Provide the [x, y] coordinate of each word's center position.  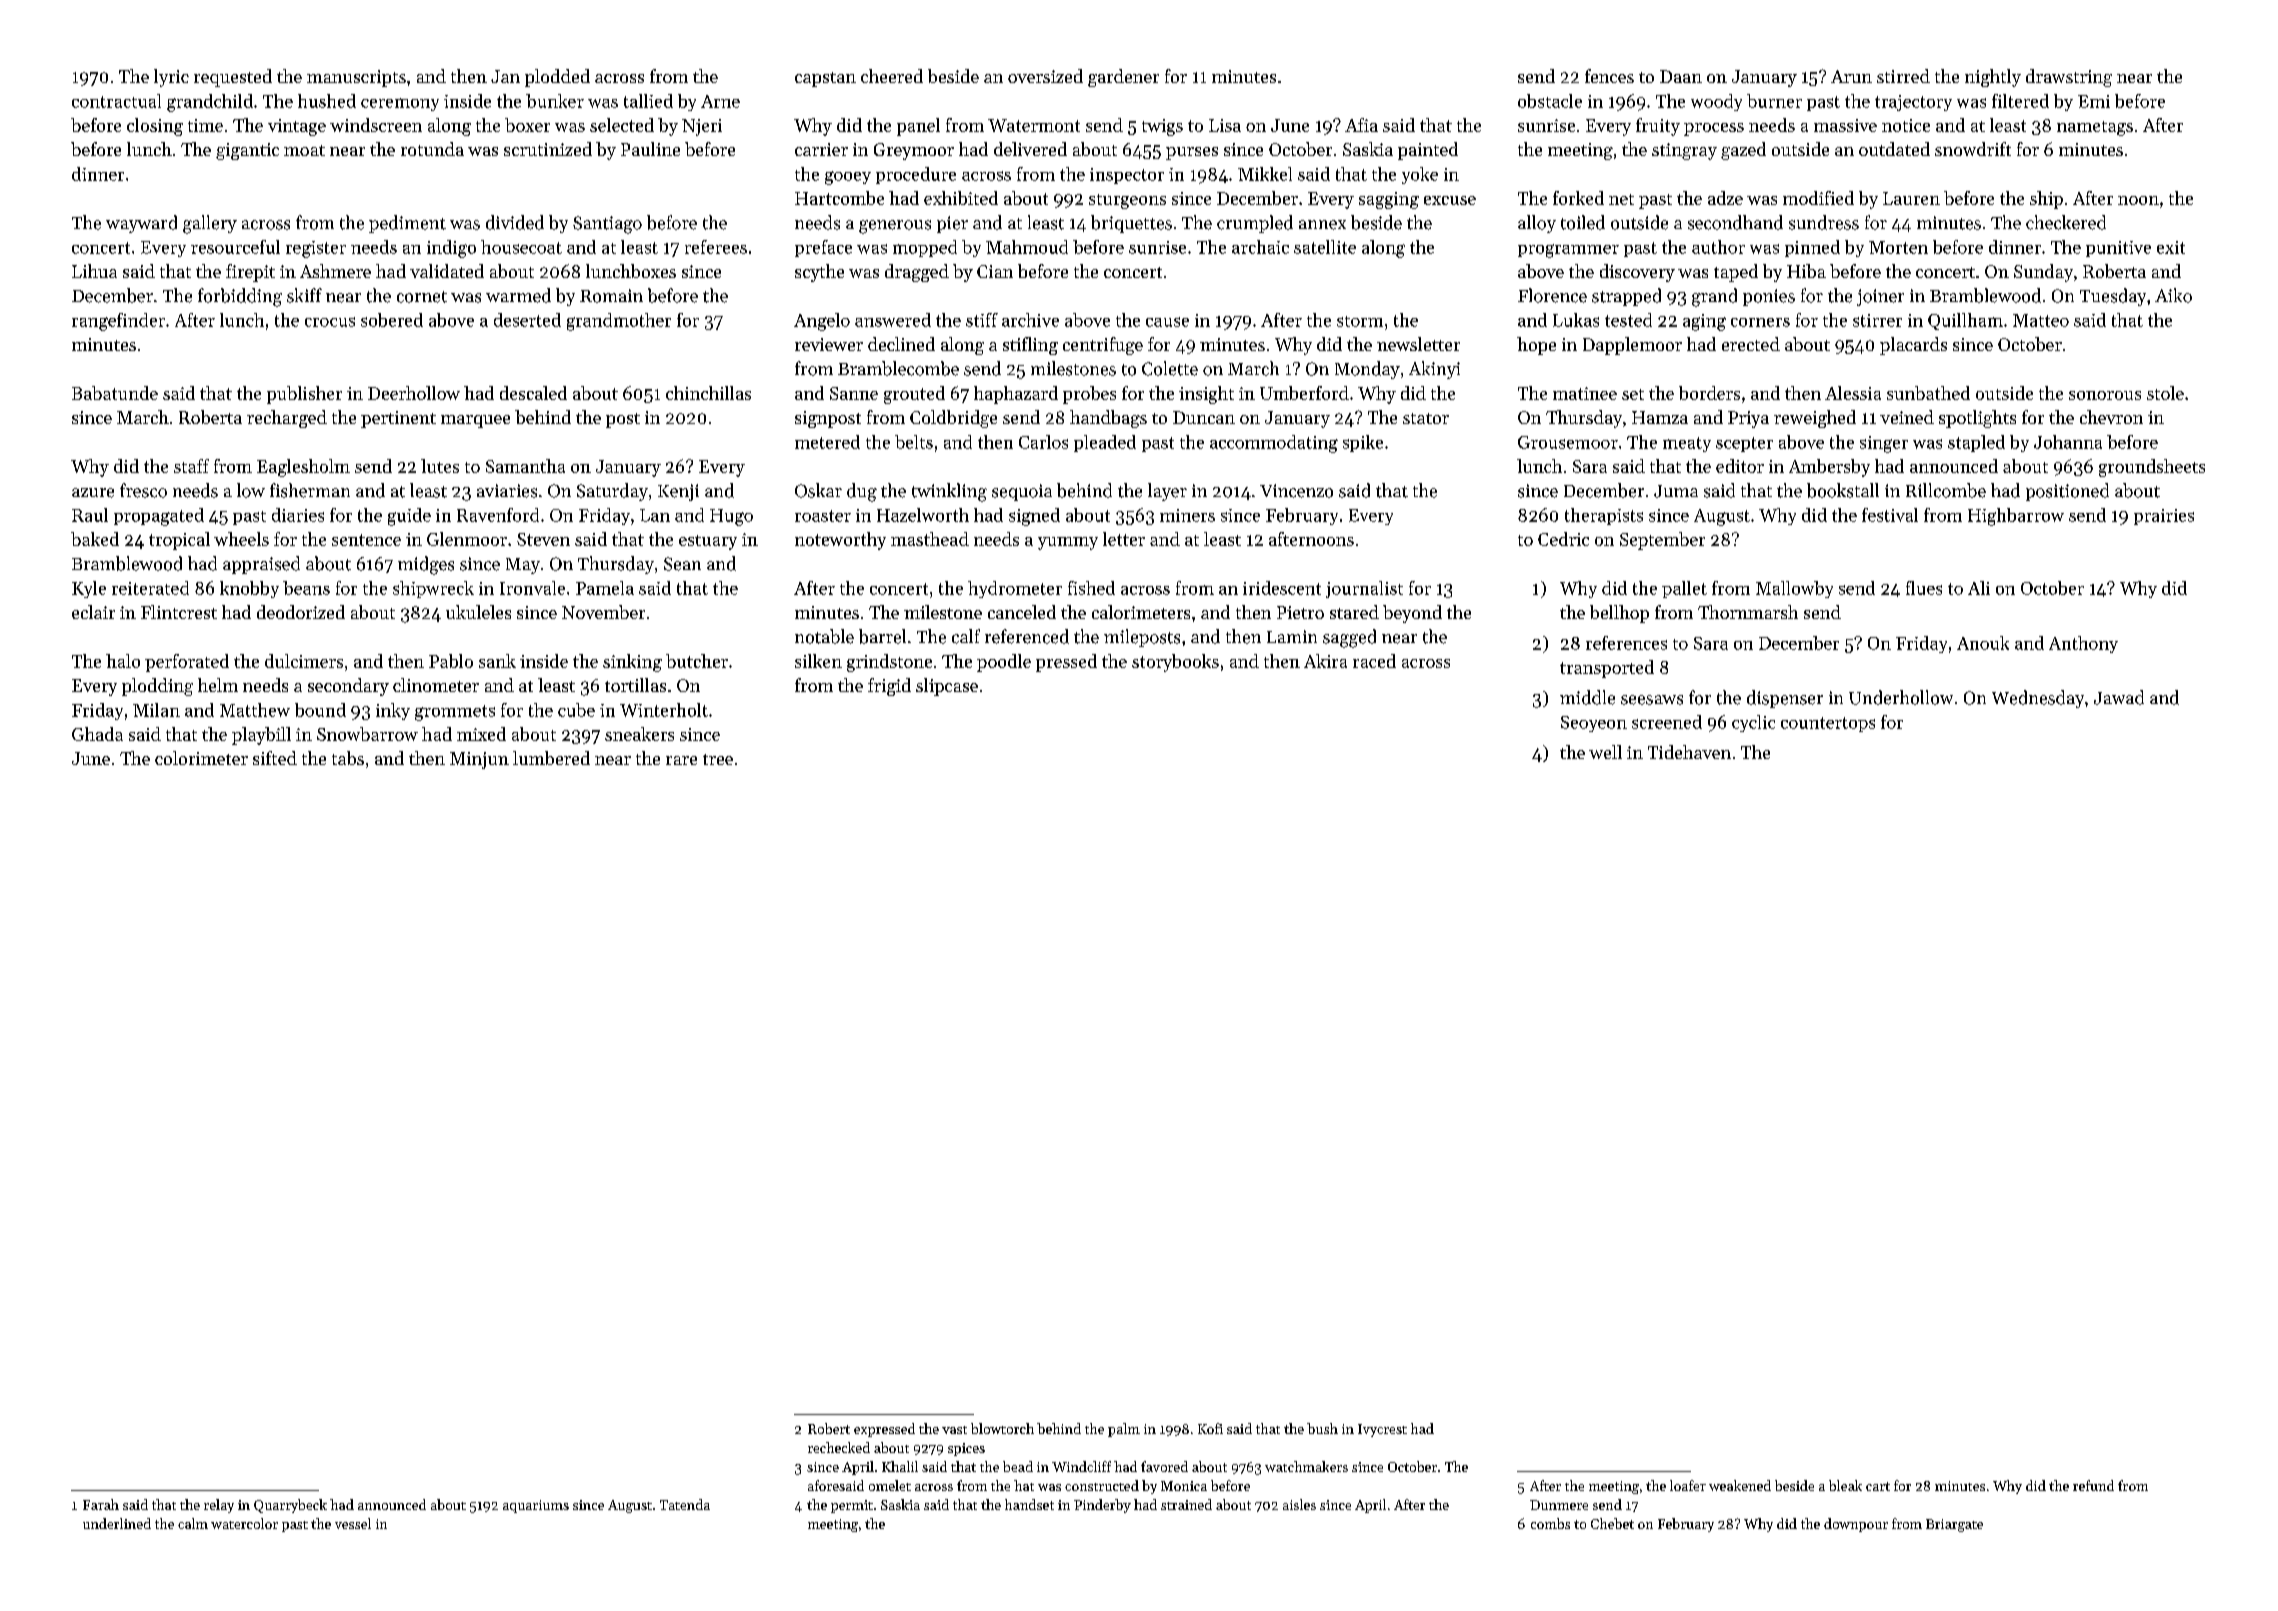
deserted [527, 320]
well [1605, 752]
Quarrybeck [290, 1506]
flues [1924, 588]
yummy [1068, 543]
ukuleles [478, 612]
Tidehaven [1689, 752]
